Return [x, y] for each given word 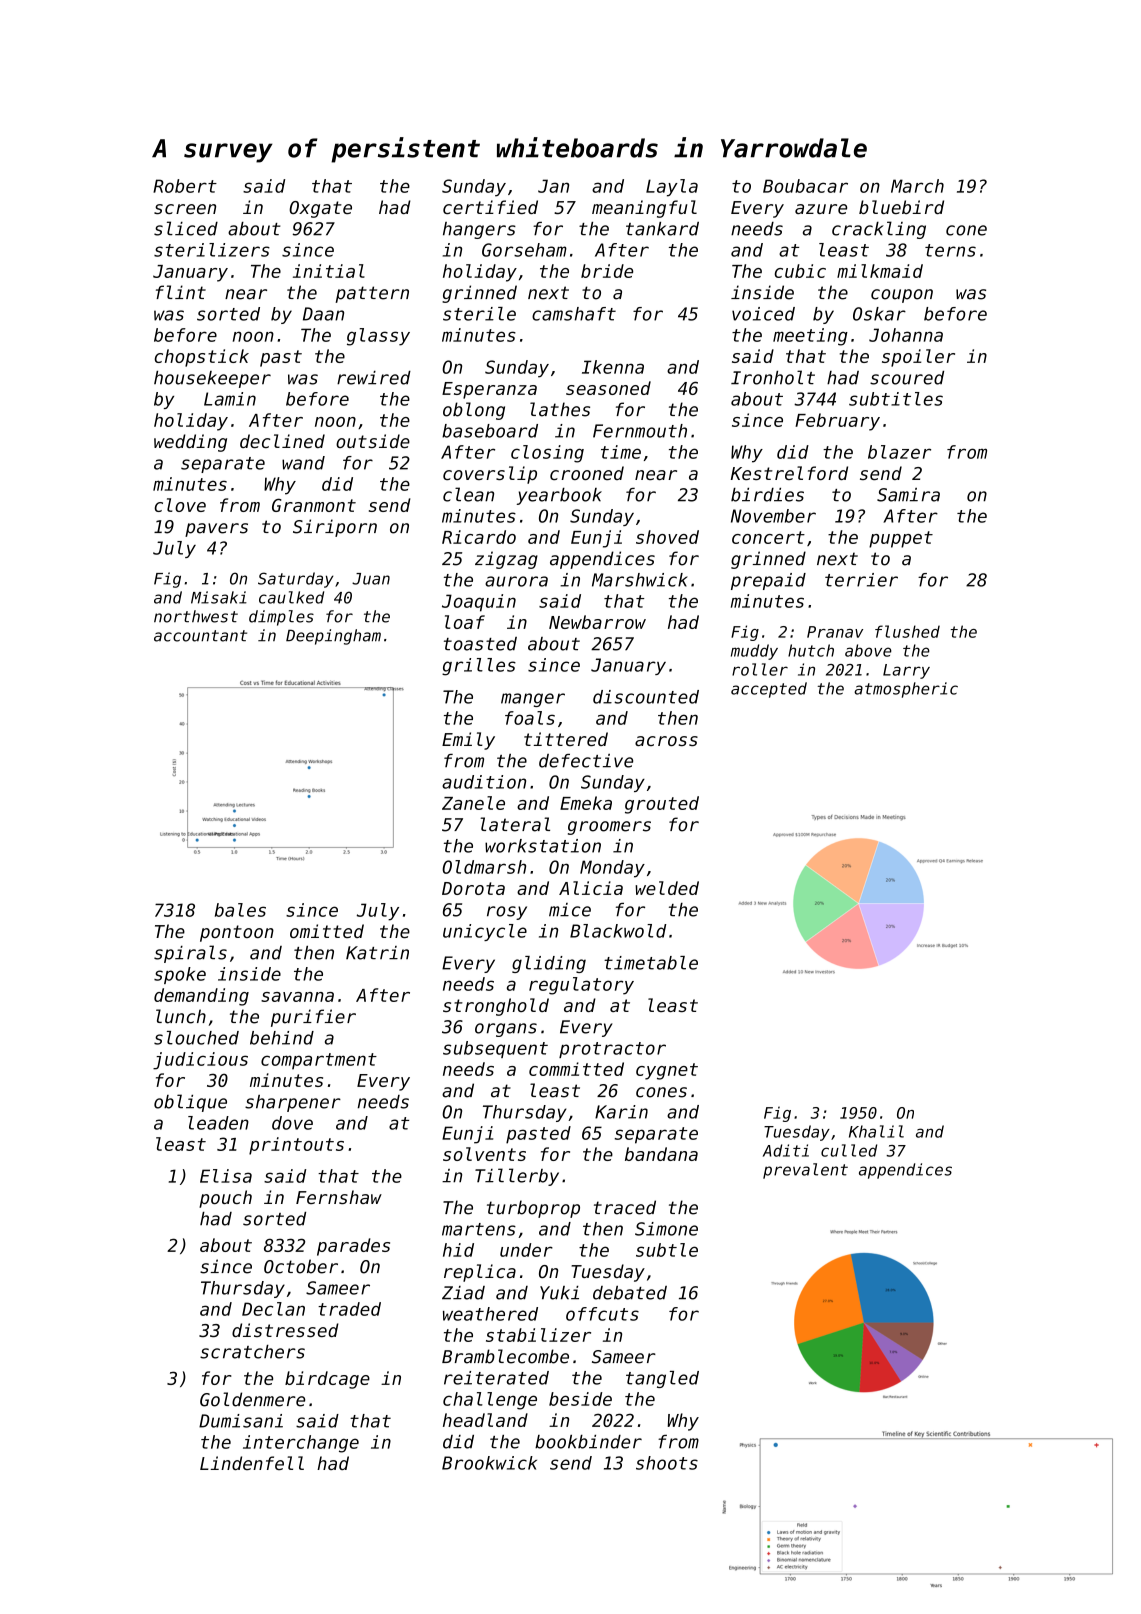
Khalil [876, 1131]
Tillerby [517, 1177]
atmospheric [906, 690]
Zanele [473, 803]
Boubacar [805, 186]
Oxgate [320, 209]
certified [490, 207]
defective [586, 761]
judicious [200, 1061]
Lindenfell [252, 1463]
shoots [667, 1463]
